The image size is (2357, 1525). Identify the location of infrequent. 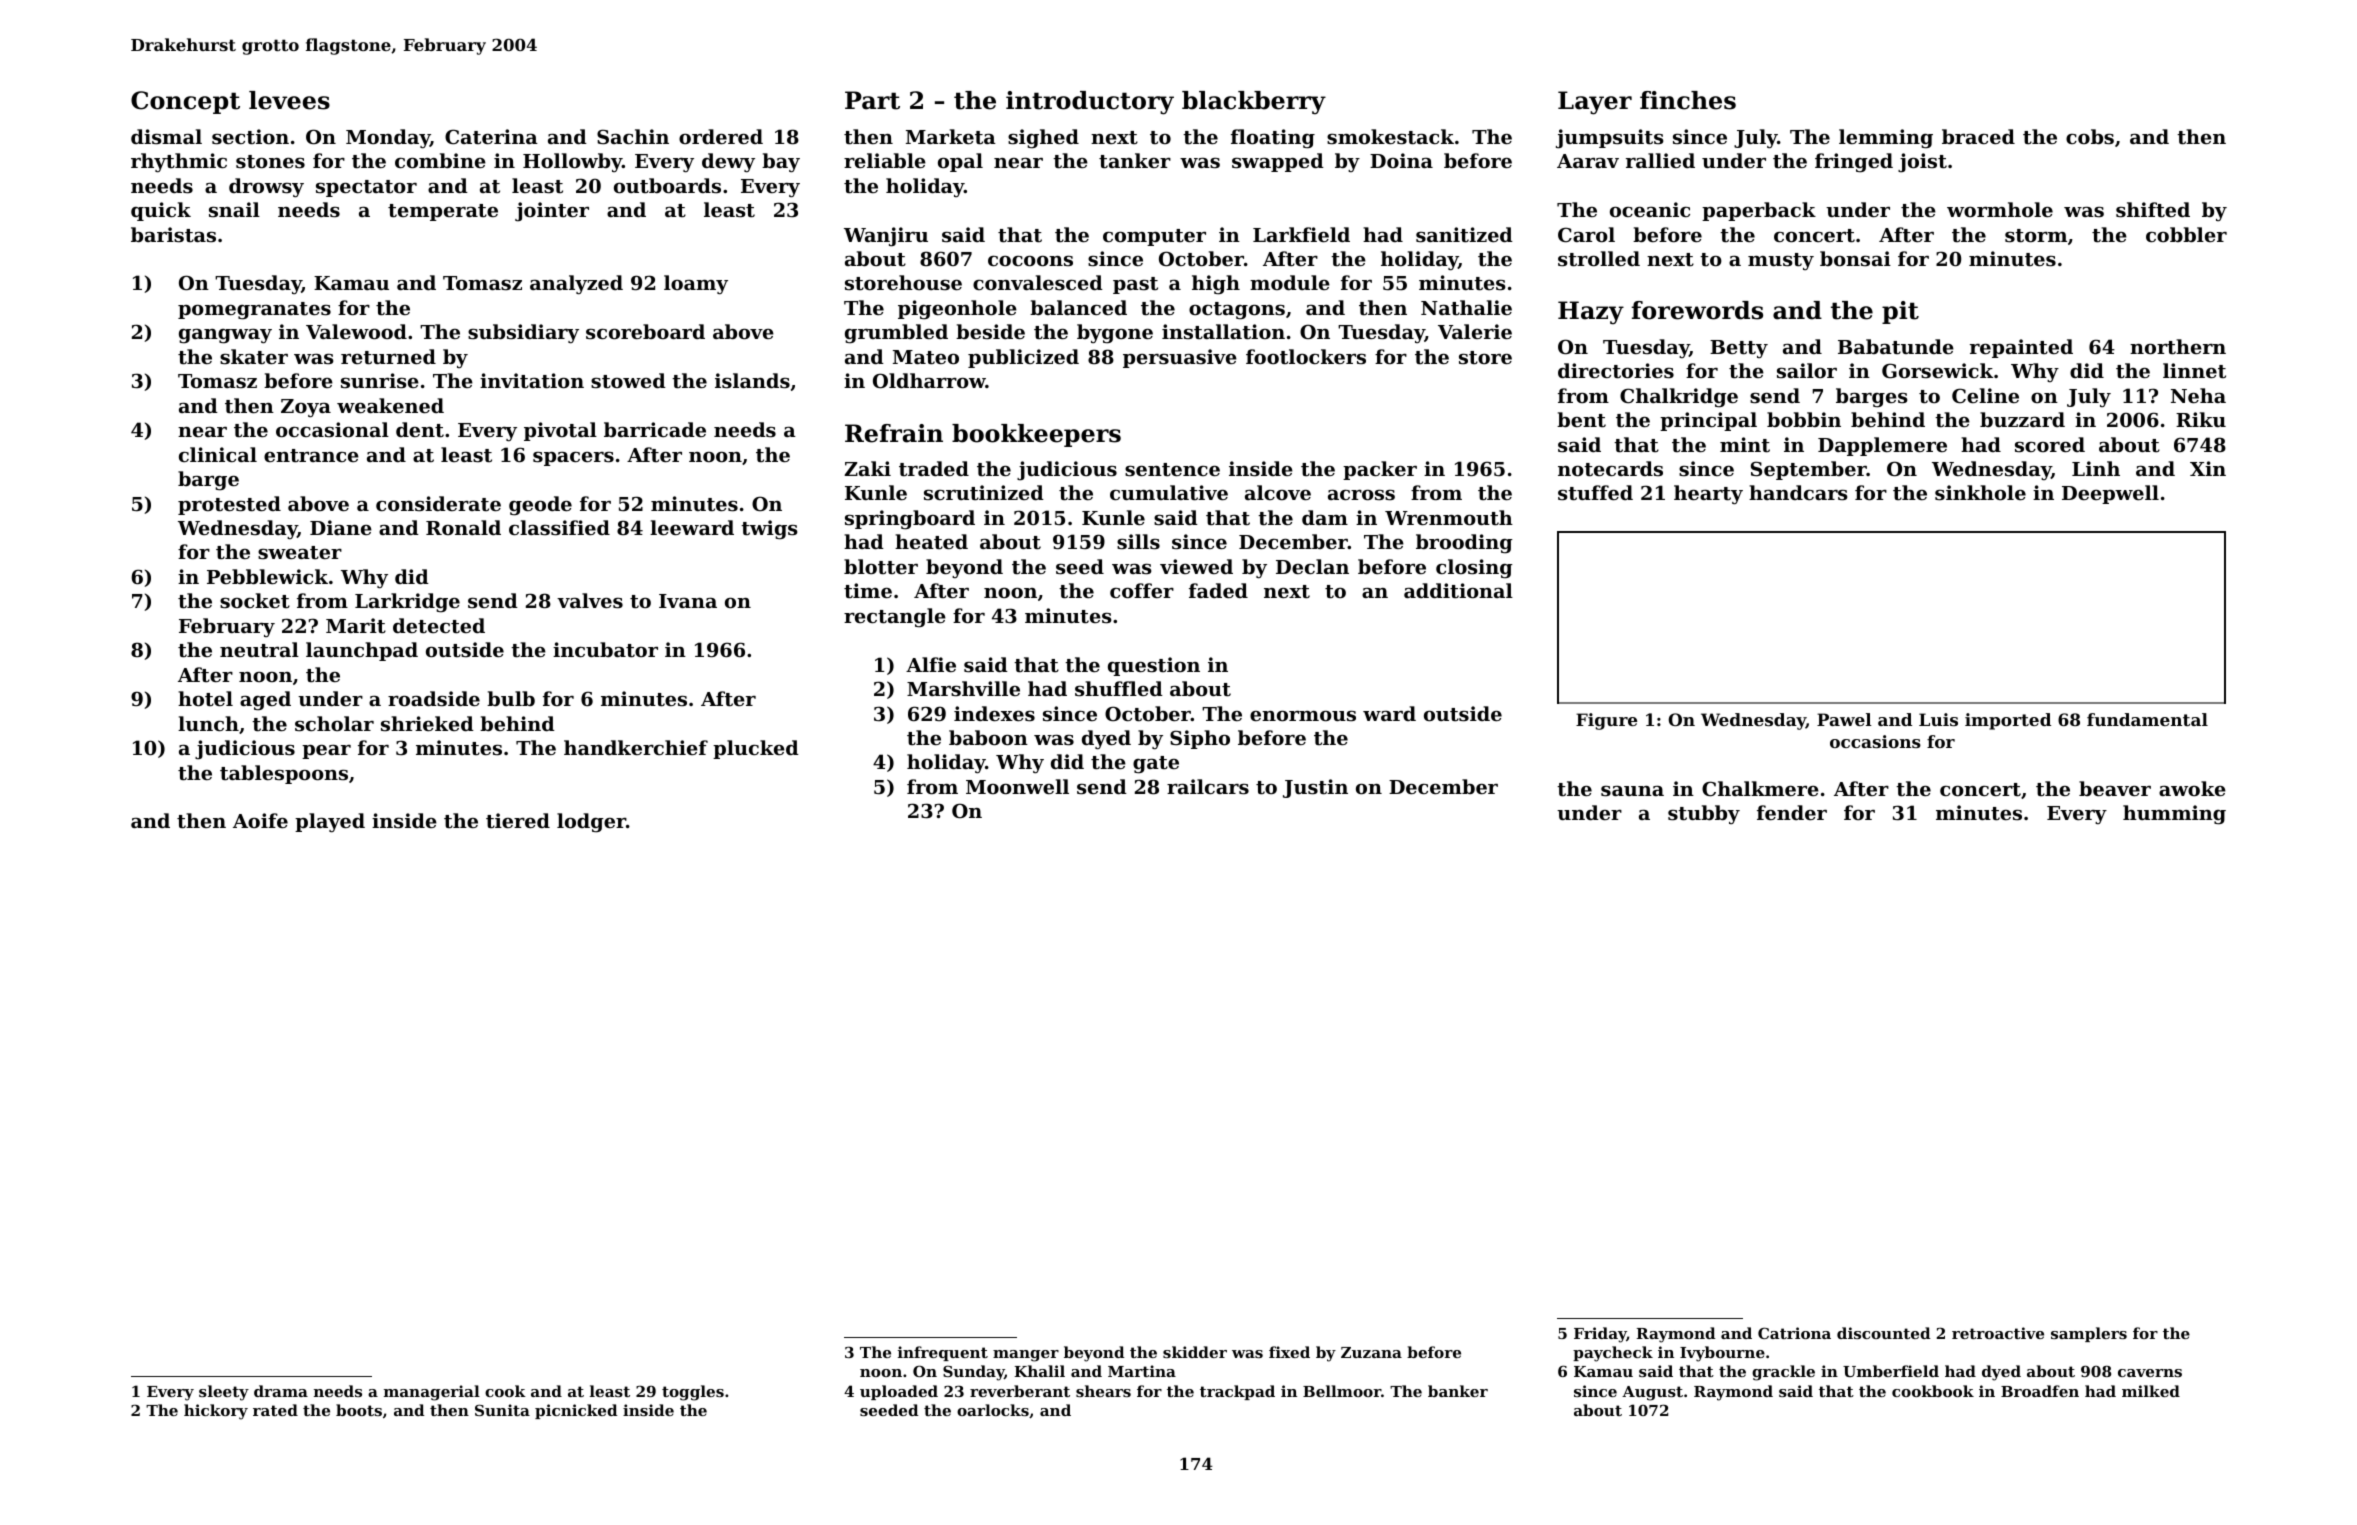
(943, 1353).
